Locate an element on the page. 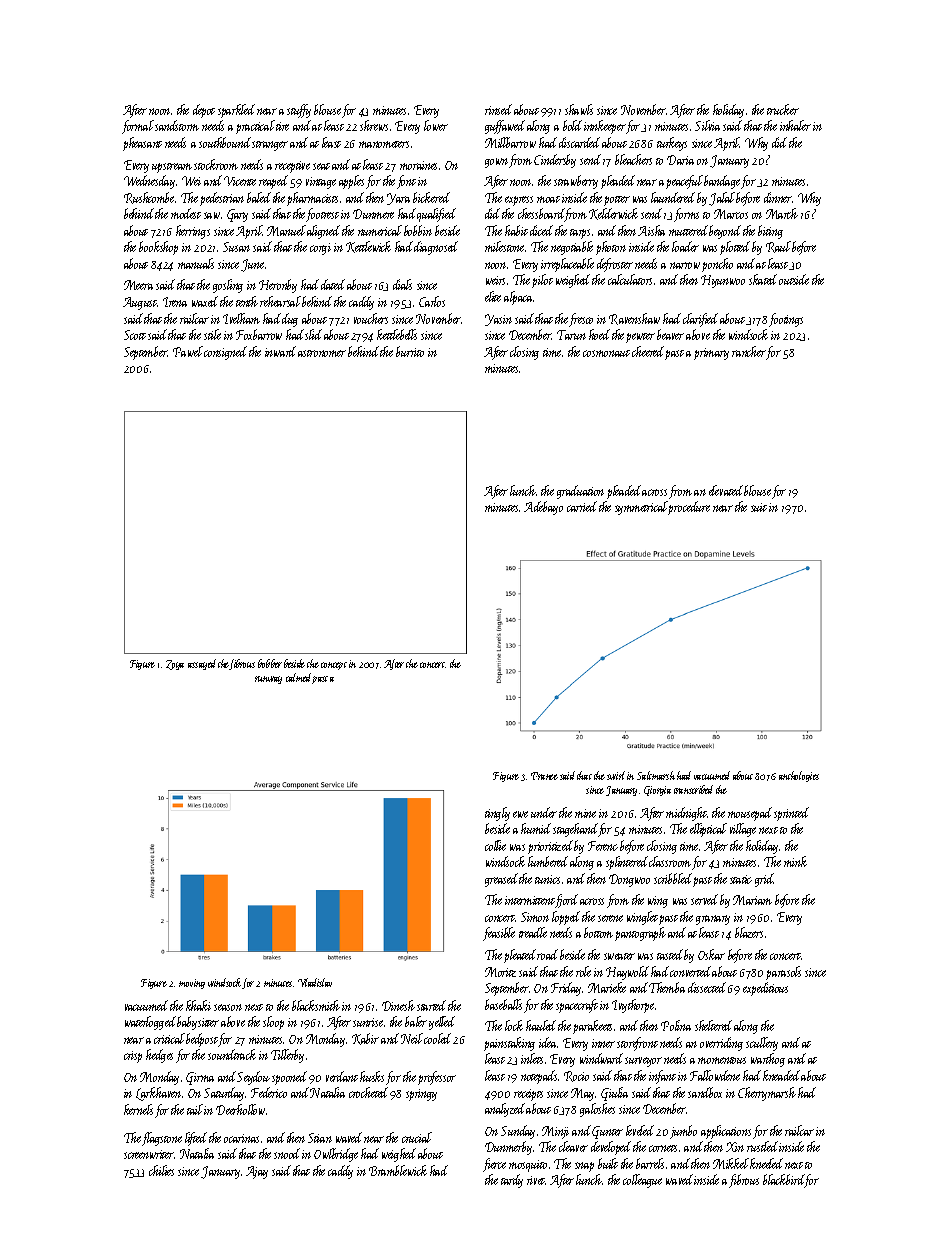  moving is located at coordinates (192, 984).
